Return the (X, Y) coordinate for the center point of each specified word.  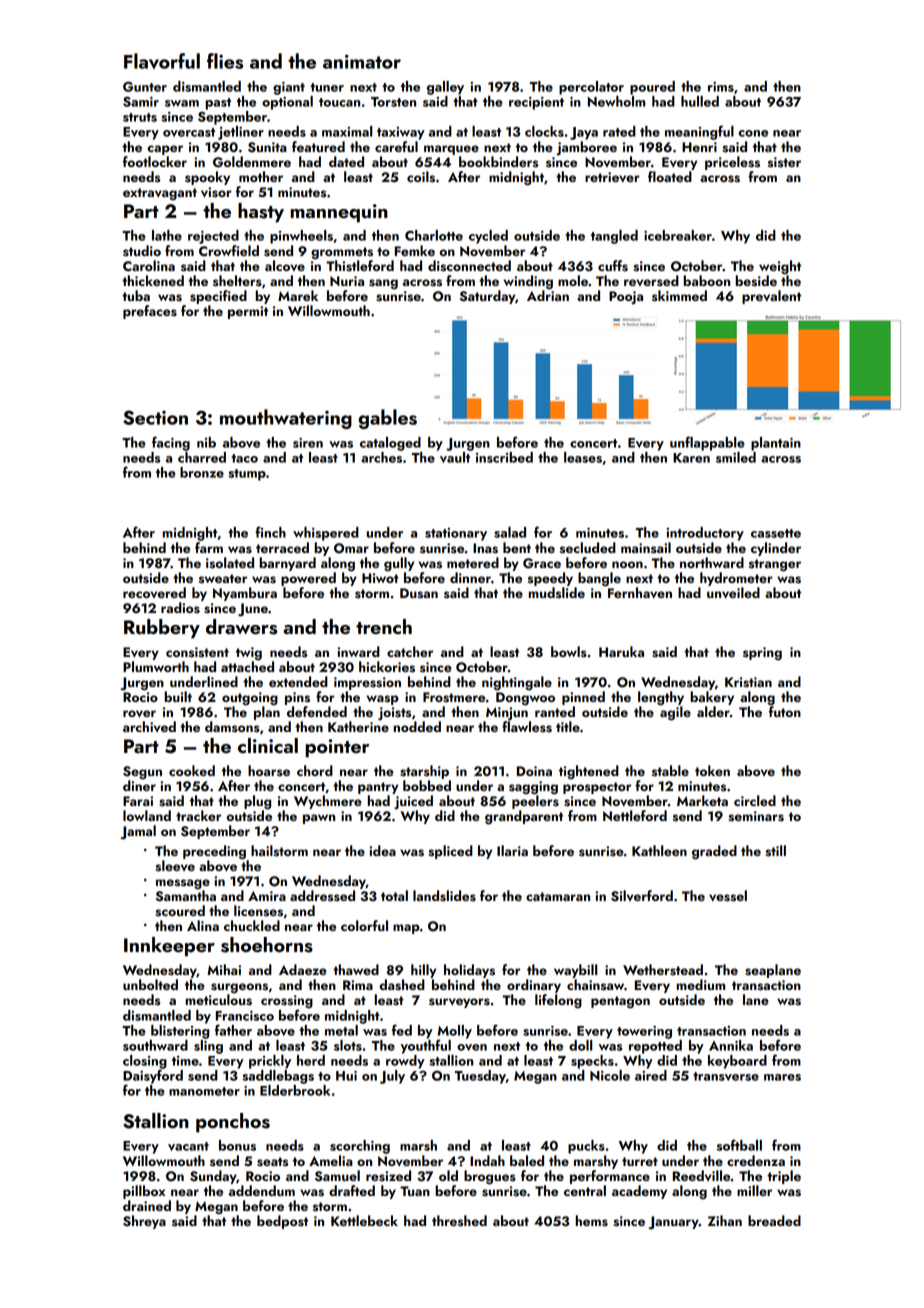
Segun (142, 773)
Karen (691, 458)
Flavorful (162, 61)
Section (155, 417)
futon (785, 711)
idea (382, 850)
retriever (612, 177)
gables (388, 419)
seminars (756, 816)
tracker (198, 815)
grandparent (524, 817)
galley (445, 88)
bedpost (282, 1222)
